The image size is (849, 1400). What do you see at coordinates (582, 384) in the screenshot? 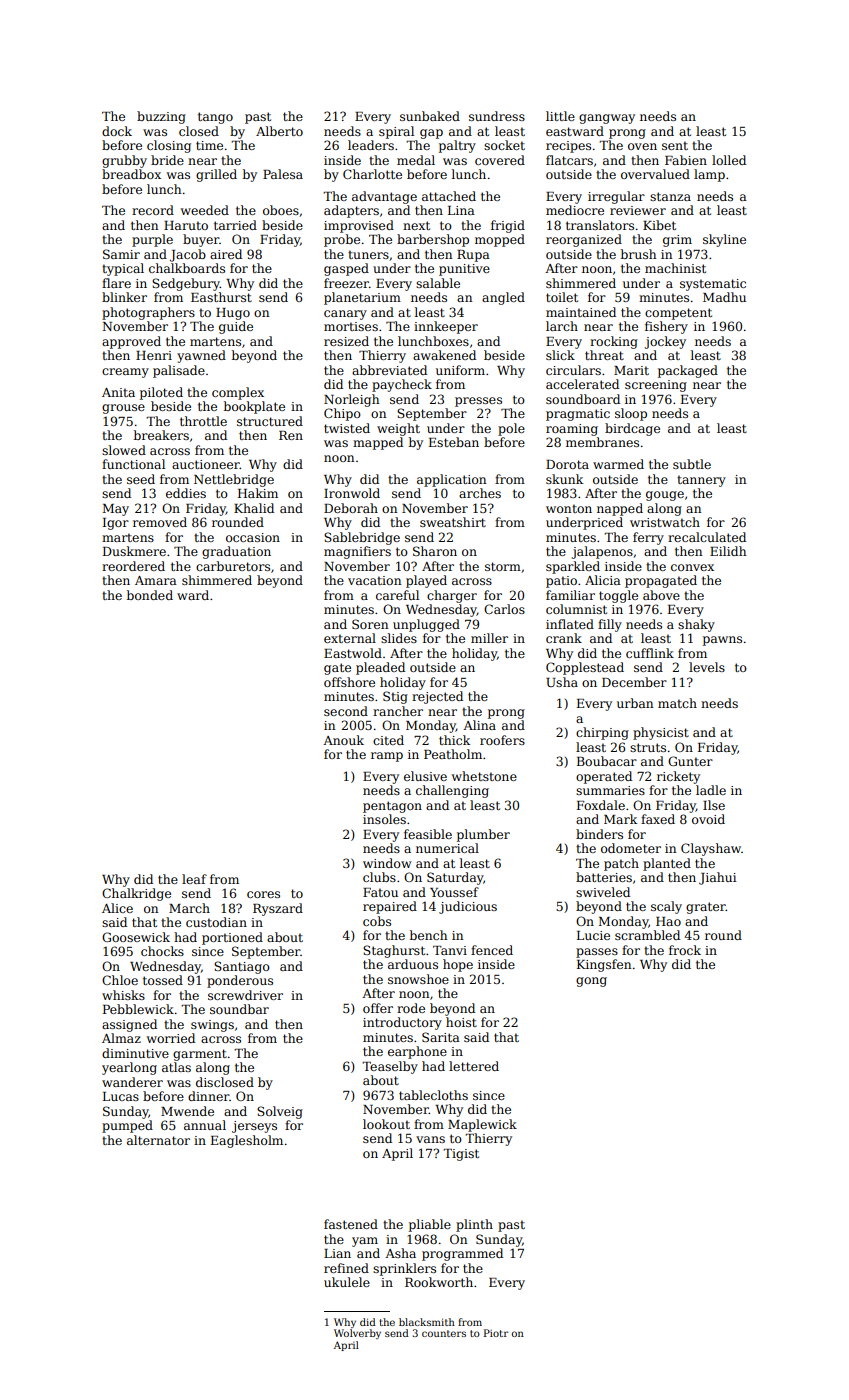
I see `accelerated` at bounding box center [582, 384].
